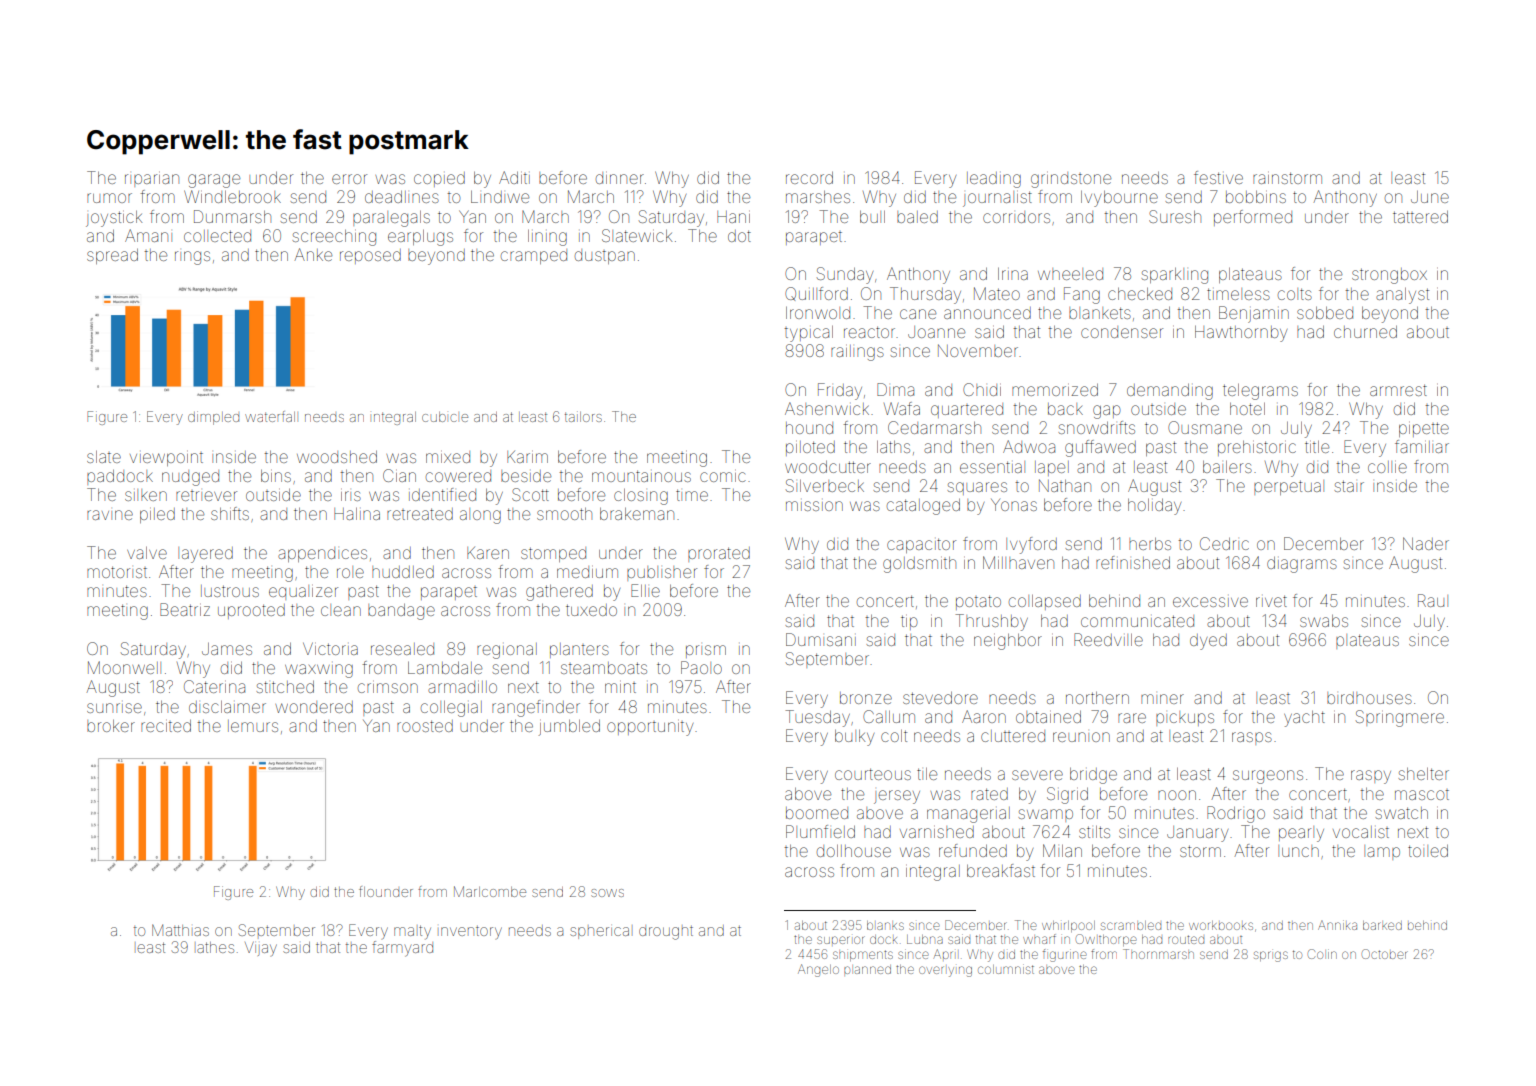 This document has height=1086, width=1536. What do you see at coordinates (1133, 562) in the document?
I see `refinished` at bounding box center [1133, 562].
